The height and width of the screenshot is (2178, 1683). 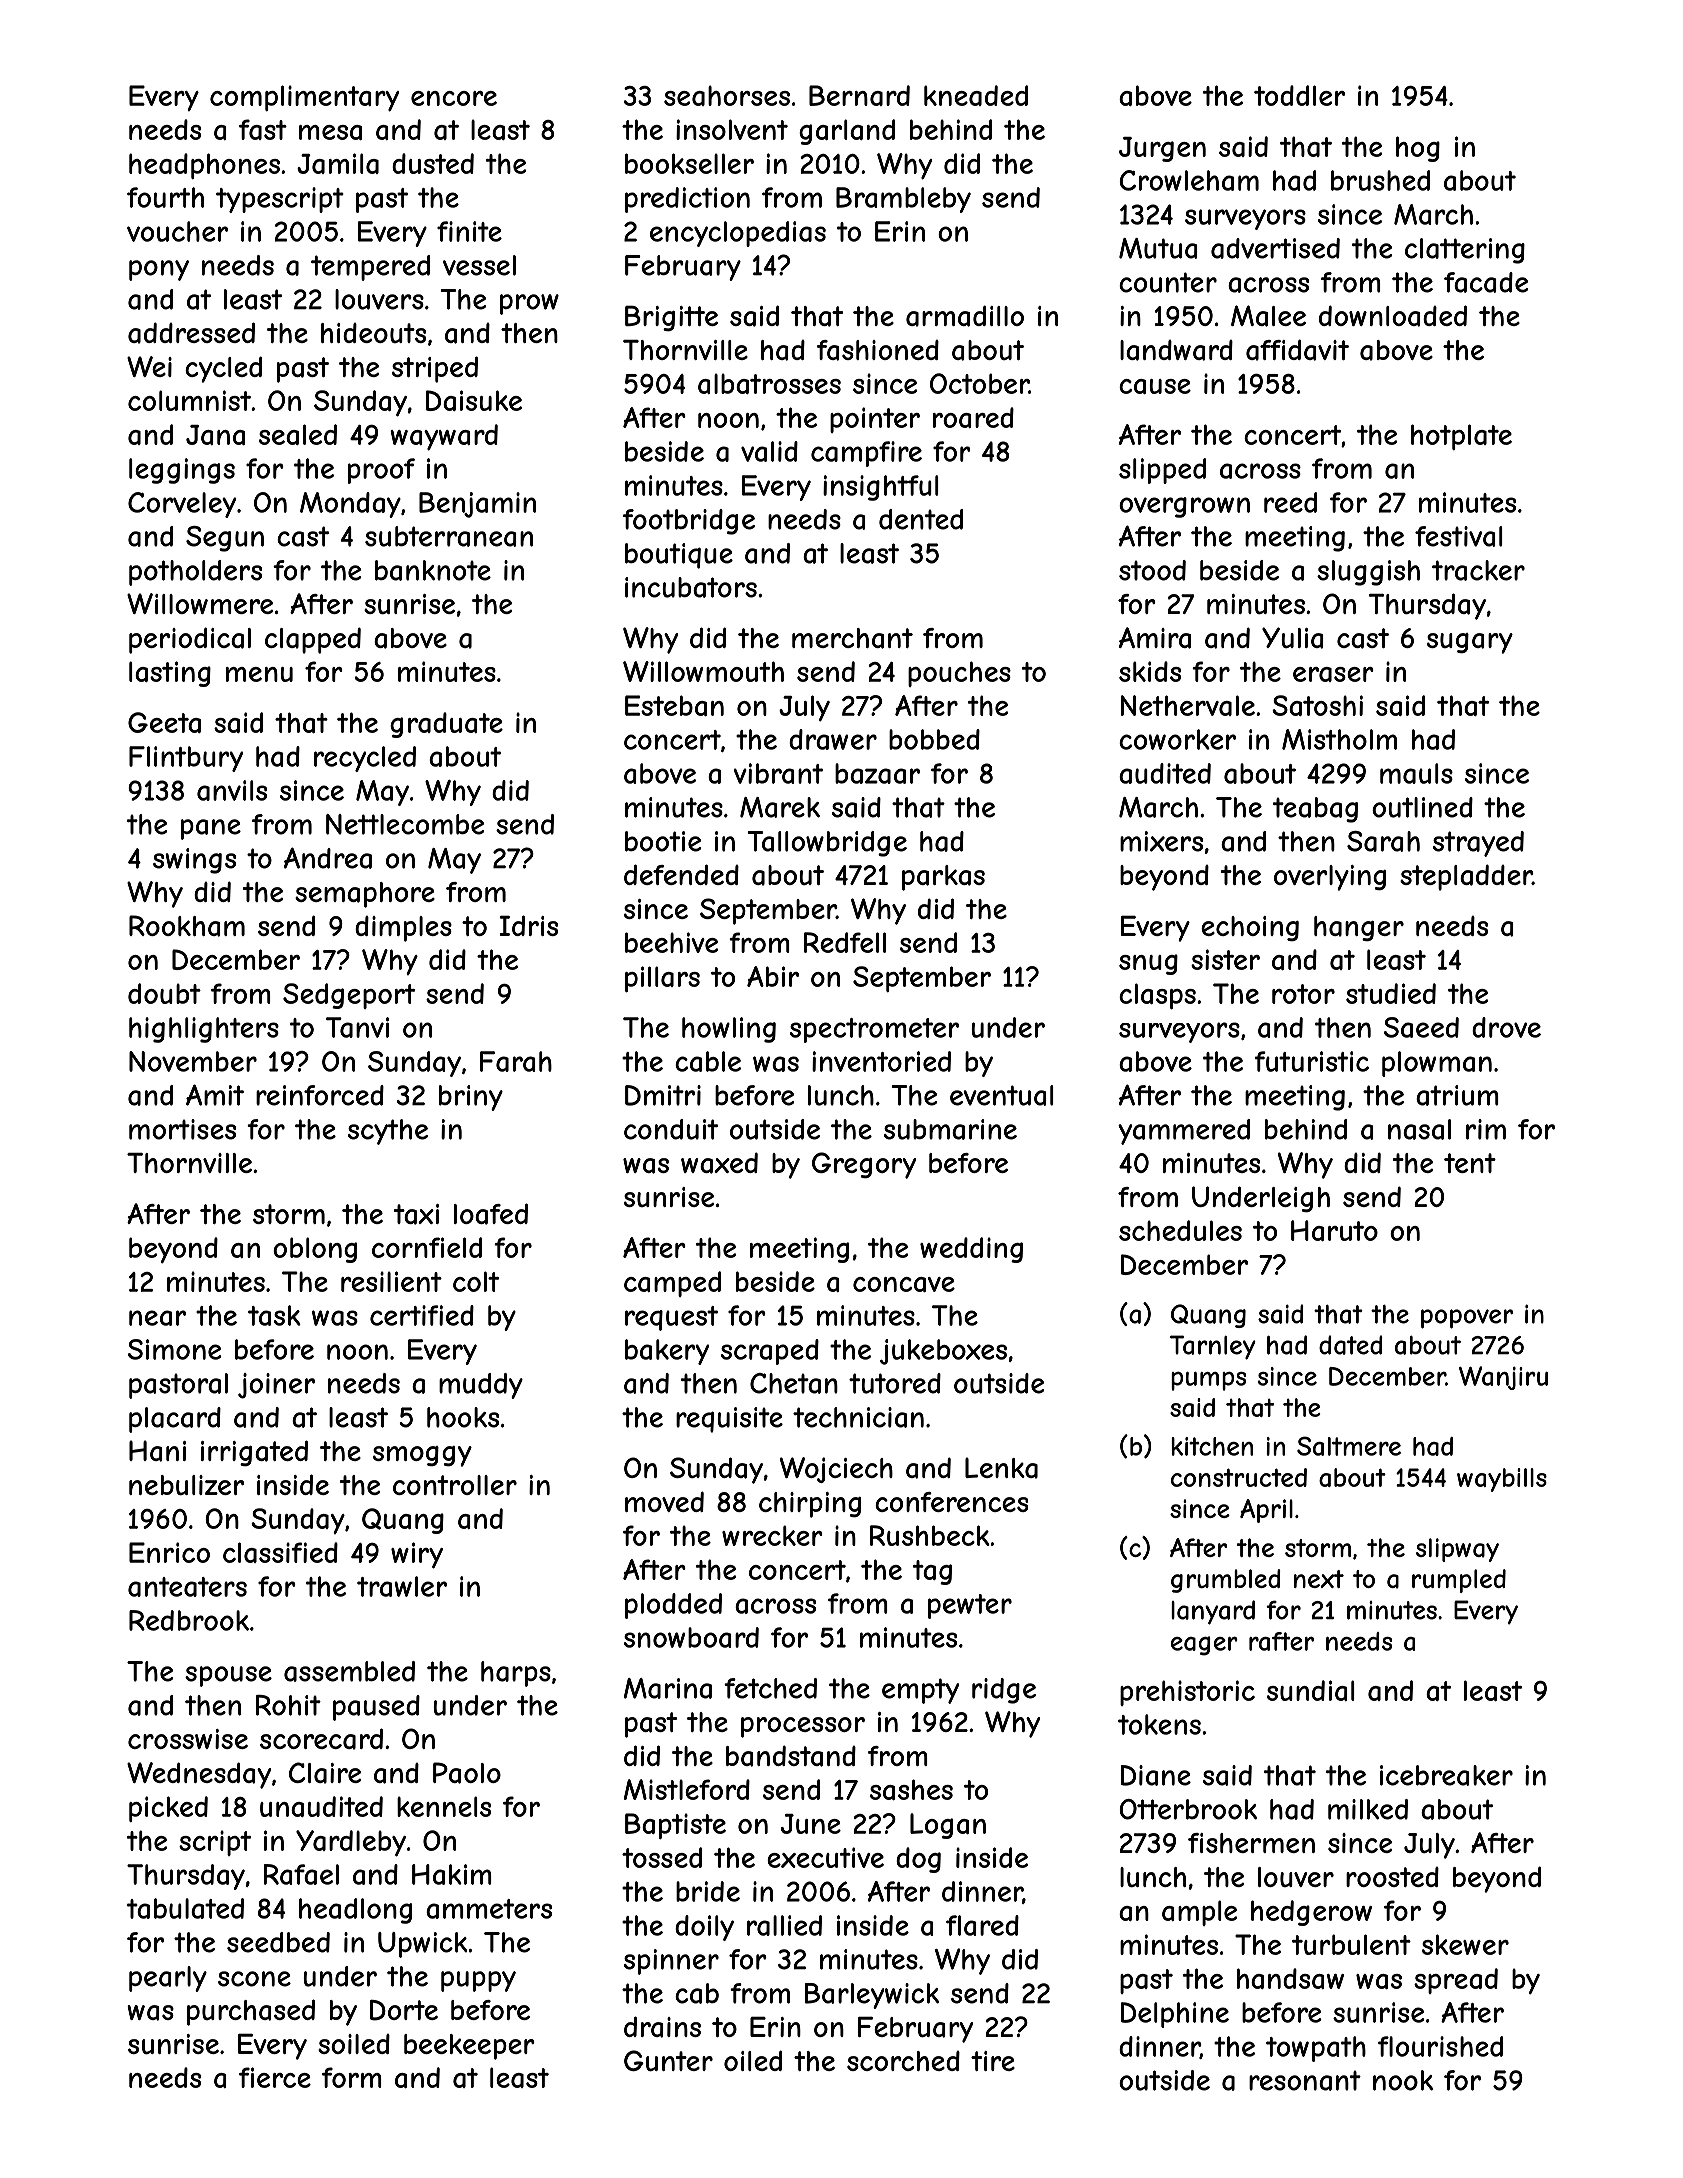 I want to click on sealed, so click(x=298, y=434).
